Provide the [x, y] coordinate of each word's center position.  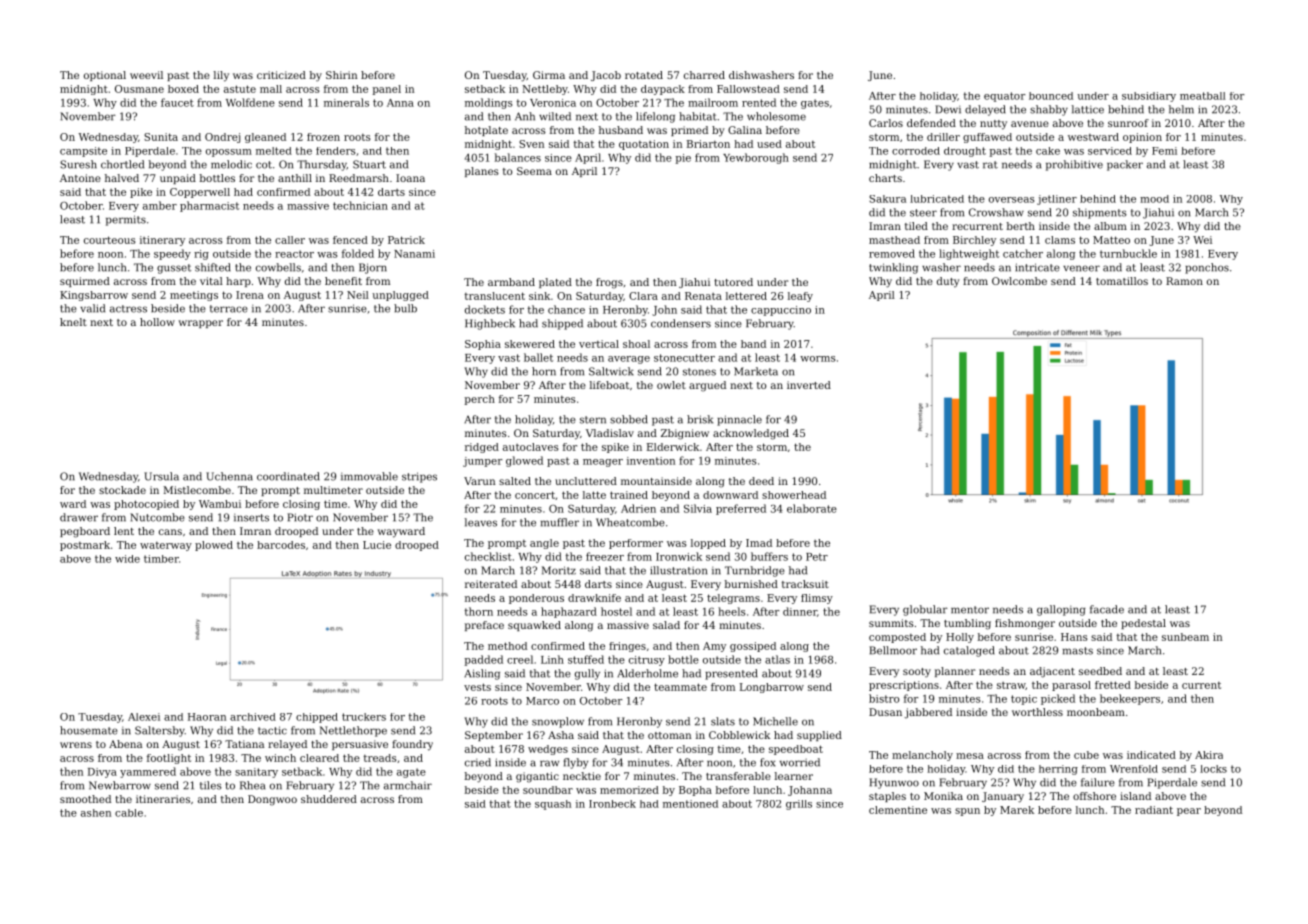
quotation [644, 145]
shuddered [329, 799]
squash [553, 805]
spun [967, 812]
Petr [817, 557]
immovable [369, 476]
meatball [1203, 96]
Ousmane [139, 89]
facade [1107, 609]
